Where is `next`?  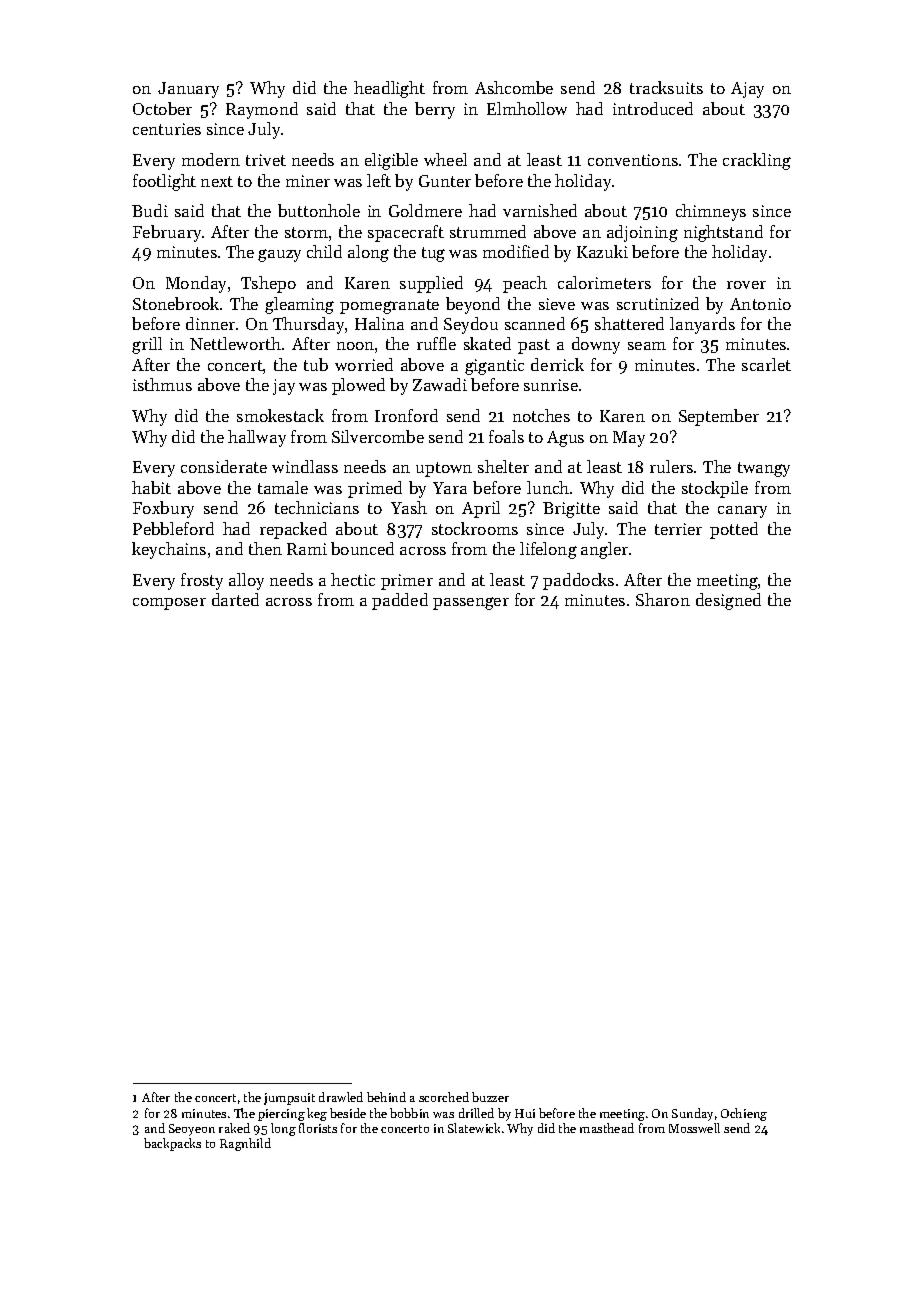 next is located at coordinates (217, 181).
